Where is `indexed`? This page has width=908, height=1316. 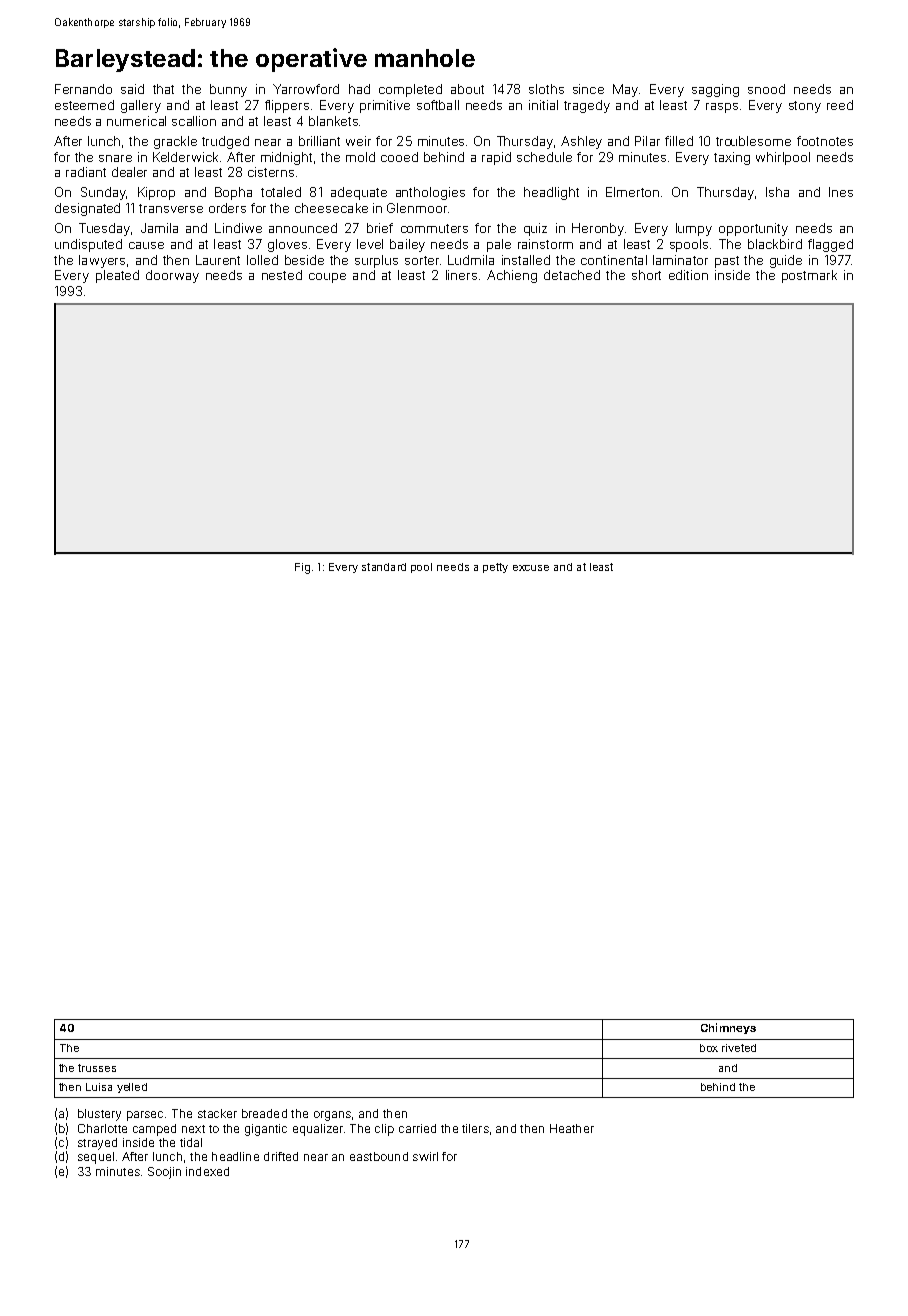
indexed is located at coordinates (207, 1171).
